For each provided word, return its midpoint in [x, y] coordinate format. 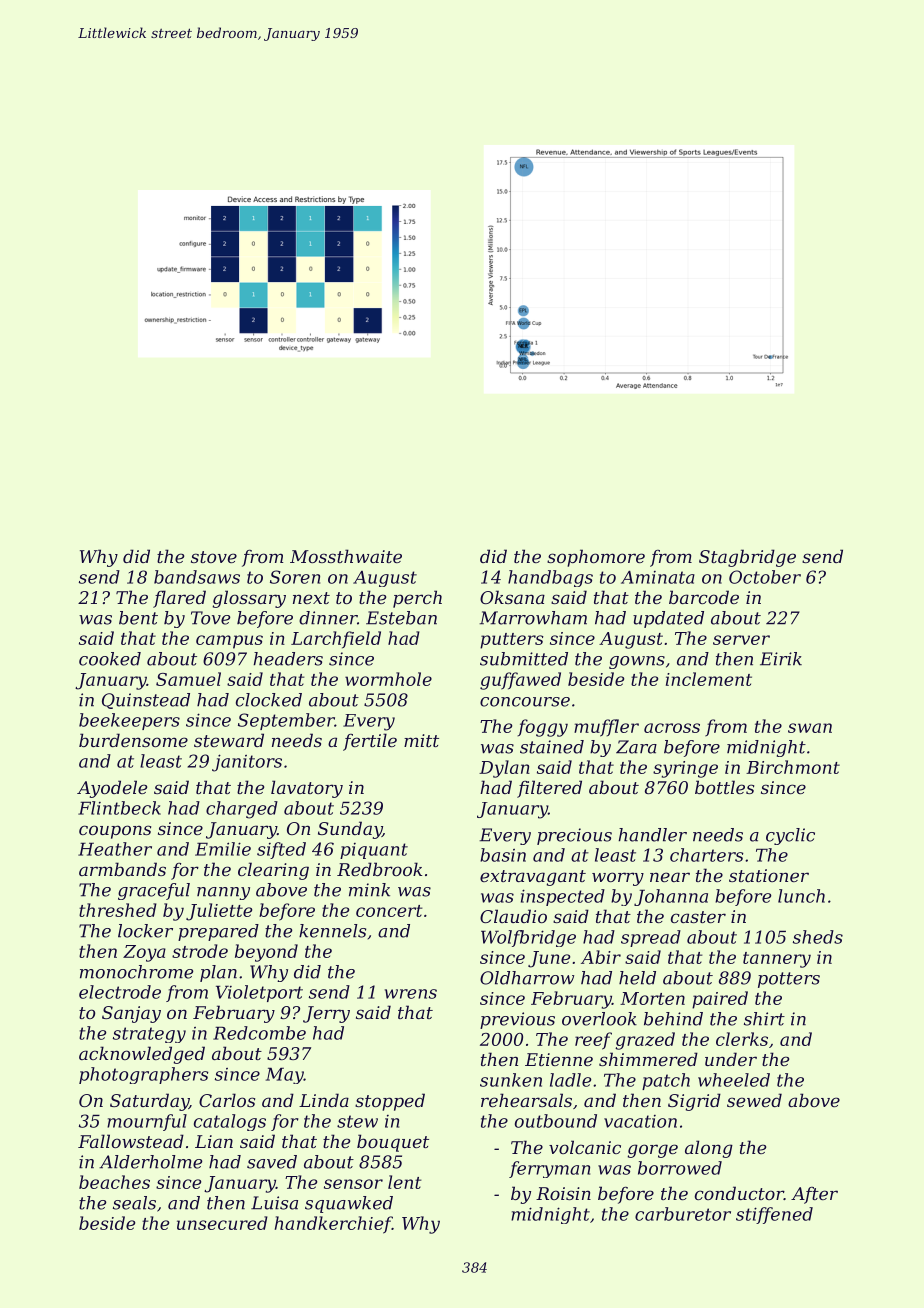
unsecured [222, 1223]
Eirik [781, 658]
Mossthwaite [346, 556]
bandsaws [197, 577]
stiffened [774, 1215]
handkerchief [333, 1225]
